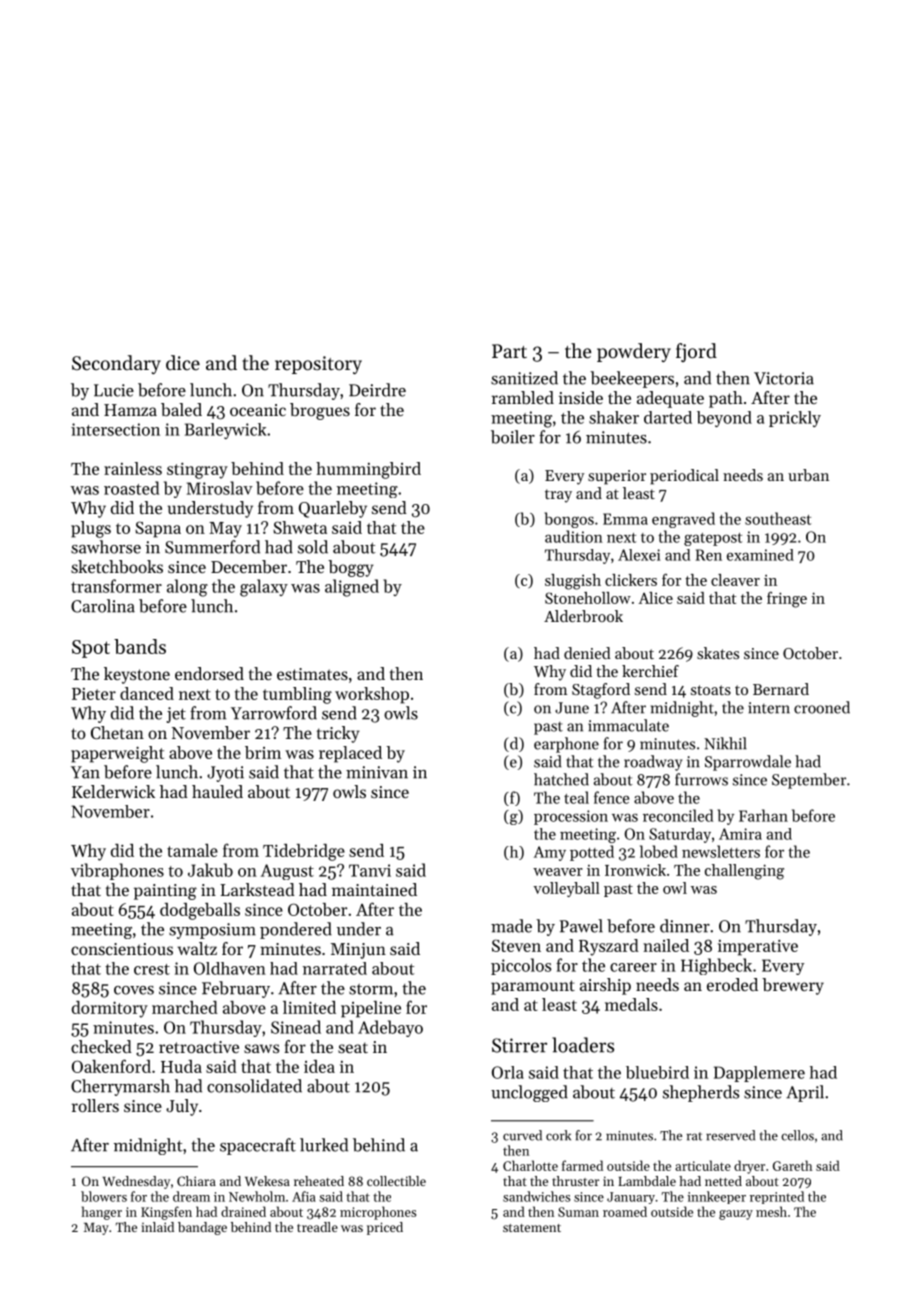 This image has height=1311, width=924. I want to click on Lucie, so click(114, 390).
